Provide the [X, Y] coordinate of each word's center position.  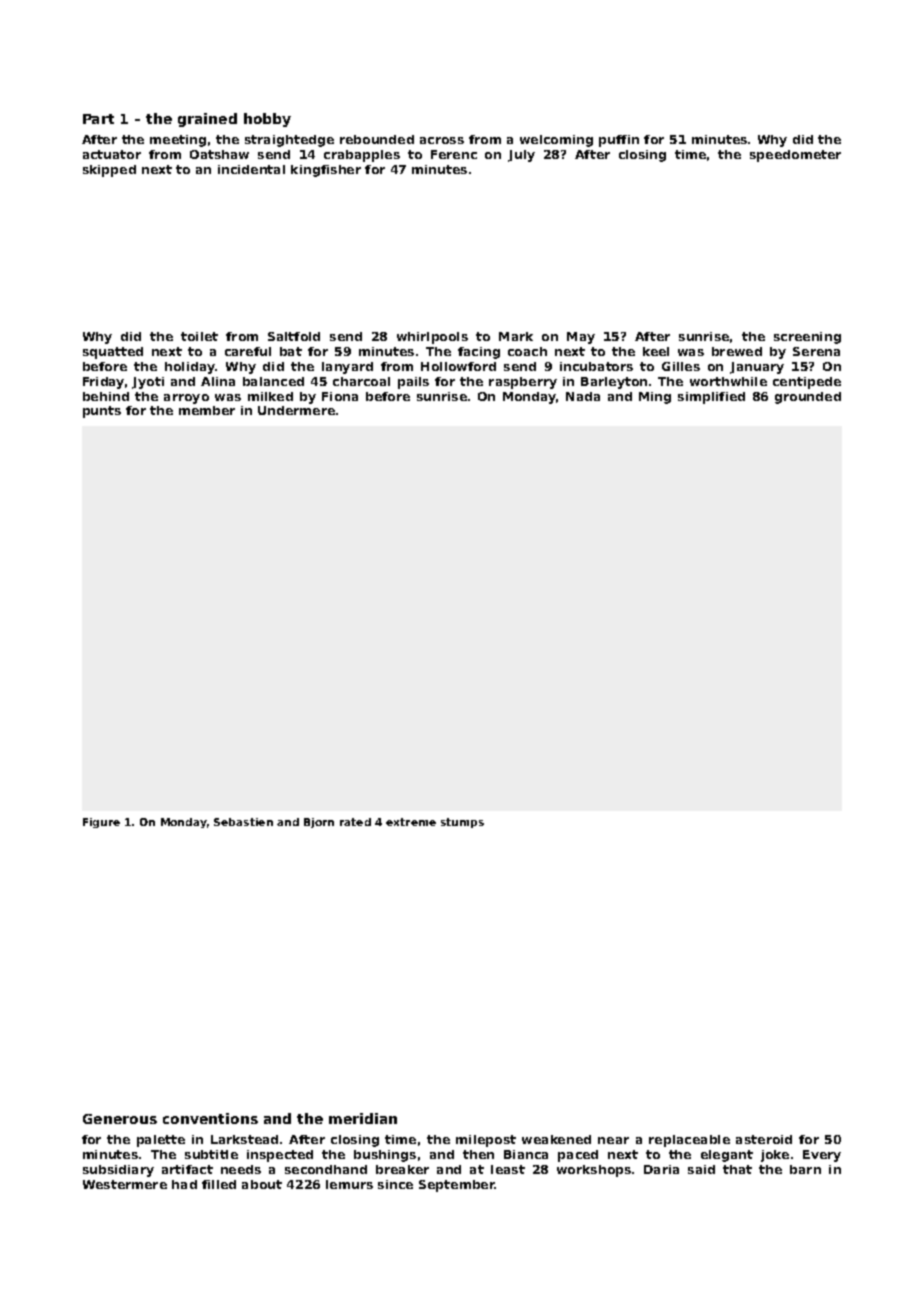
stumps [462, 823]
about [262, 1184]
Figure [101, 823]
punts [102, 412]
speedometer [795, 156]
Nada [583, 396]
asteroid [764, 1139]
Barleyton [614, 383]
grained [207, 120]
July [521, 156]
